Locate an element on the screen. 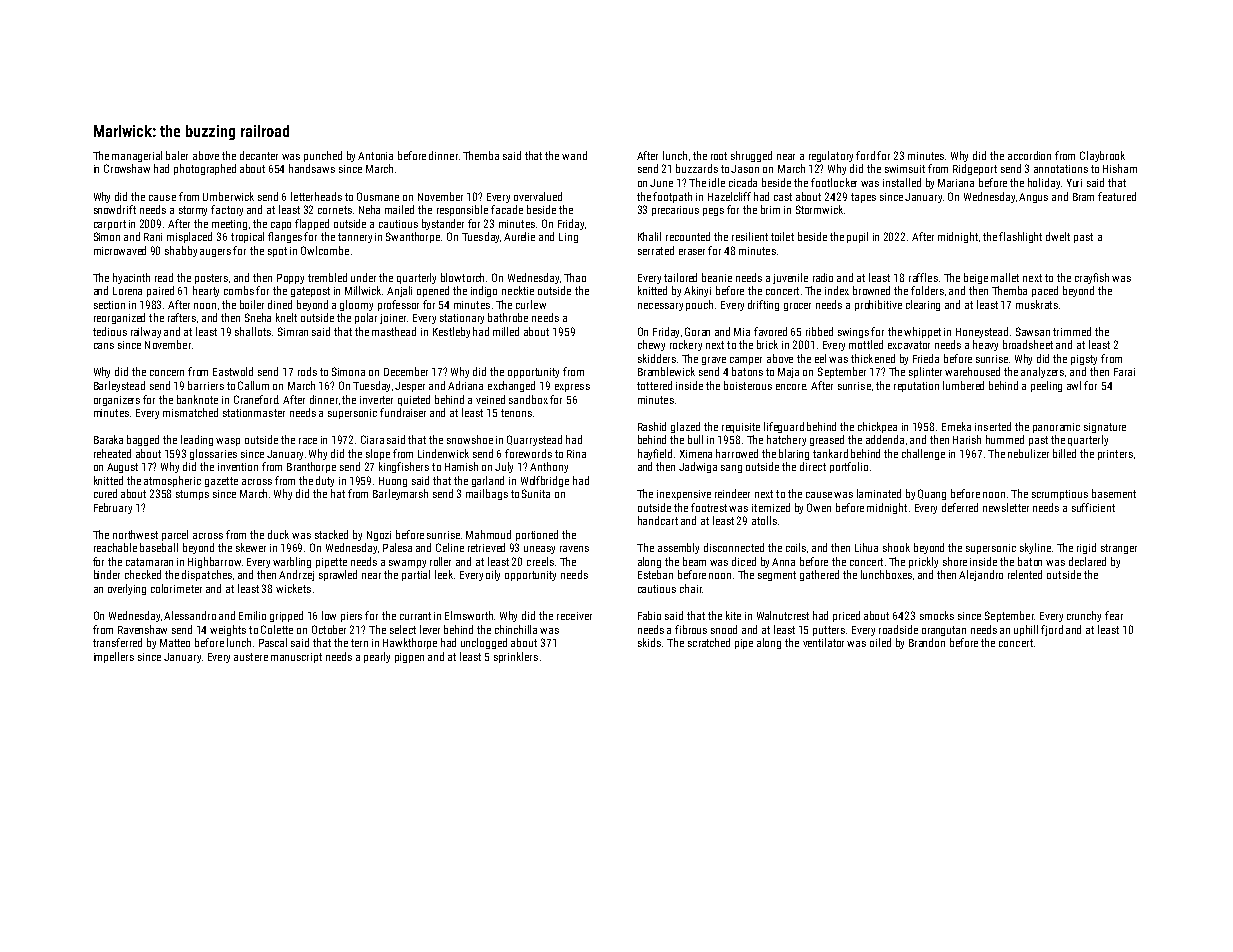 This screenshot has width=1233, height=952. Alejandro is located at coordinates (981, 575).
